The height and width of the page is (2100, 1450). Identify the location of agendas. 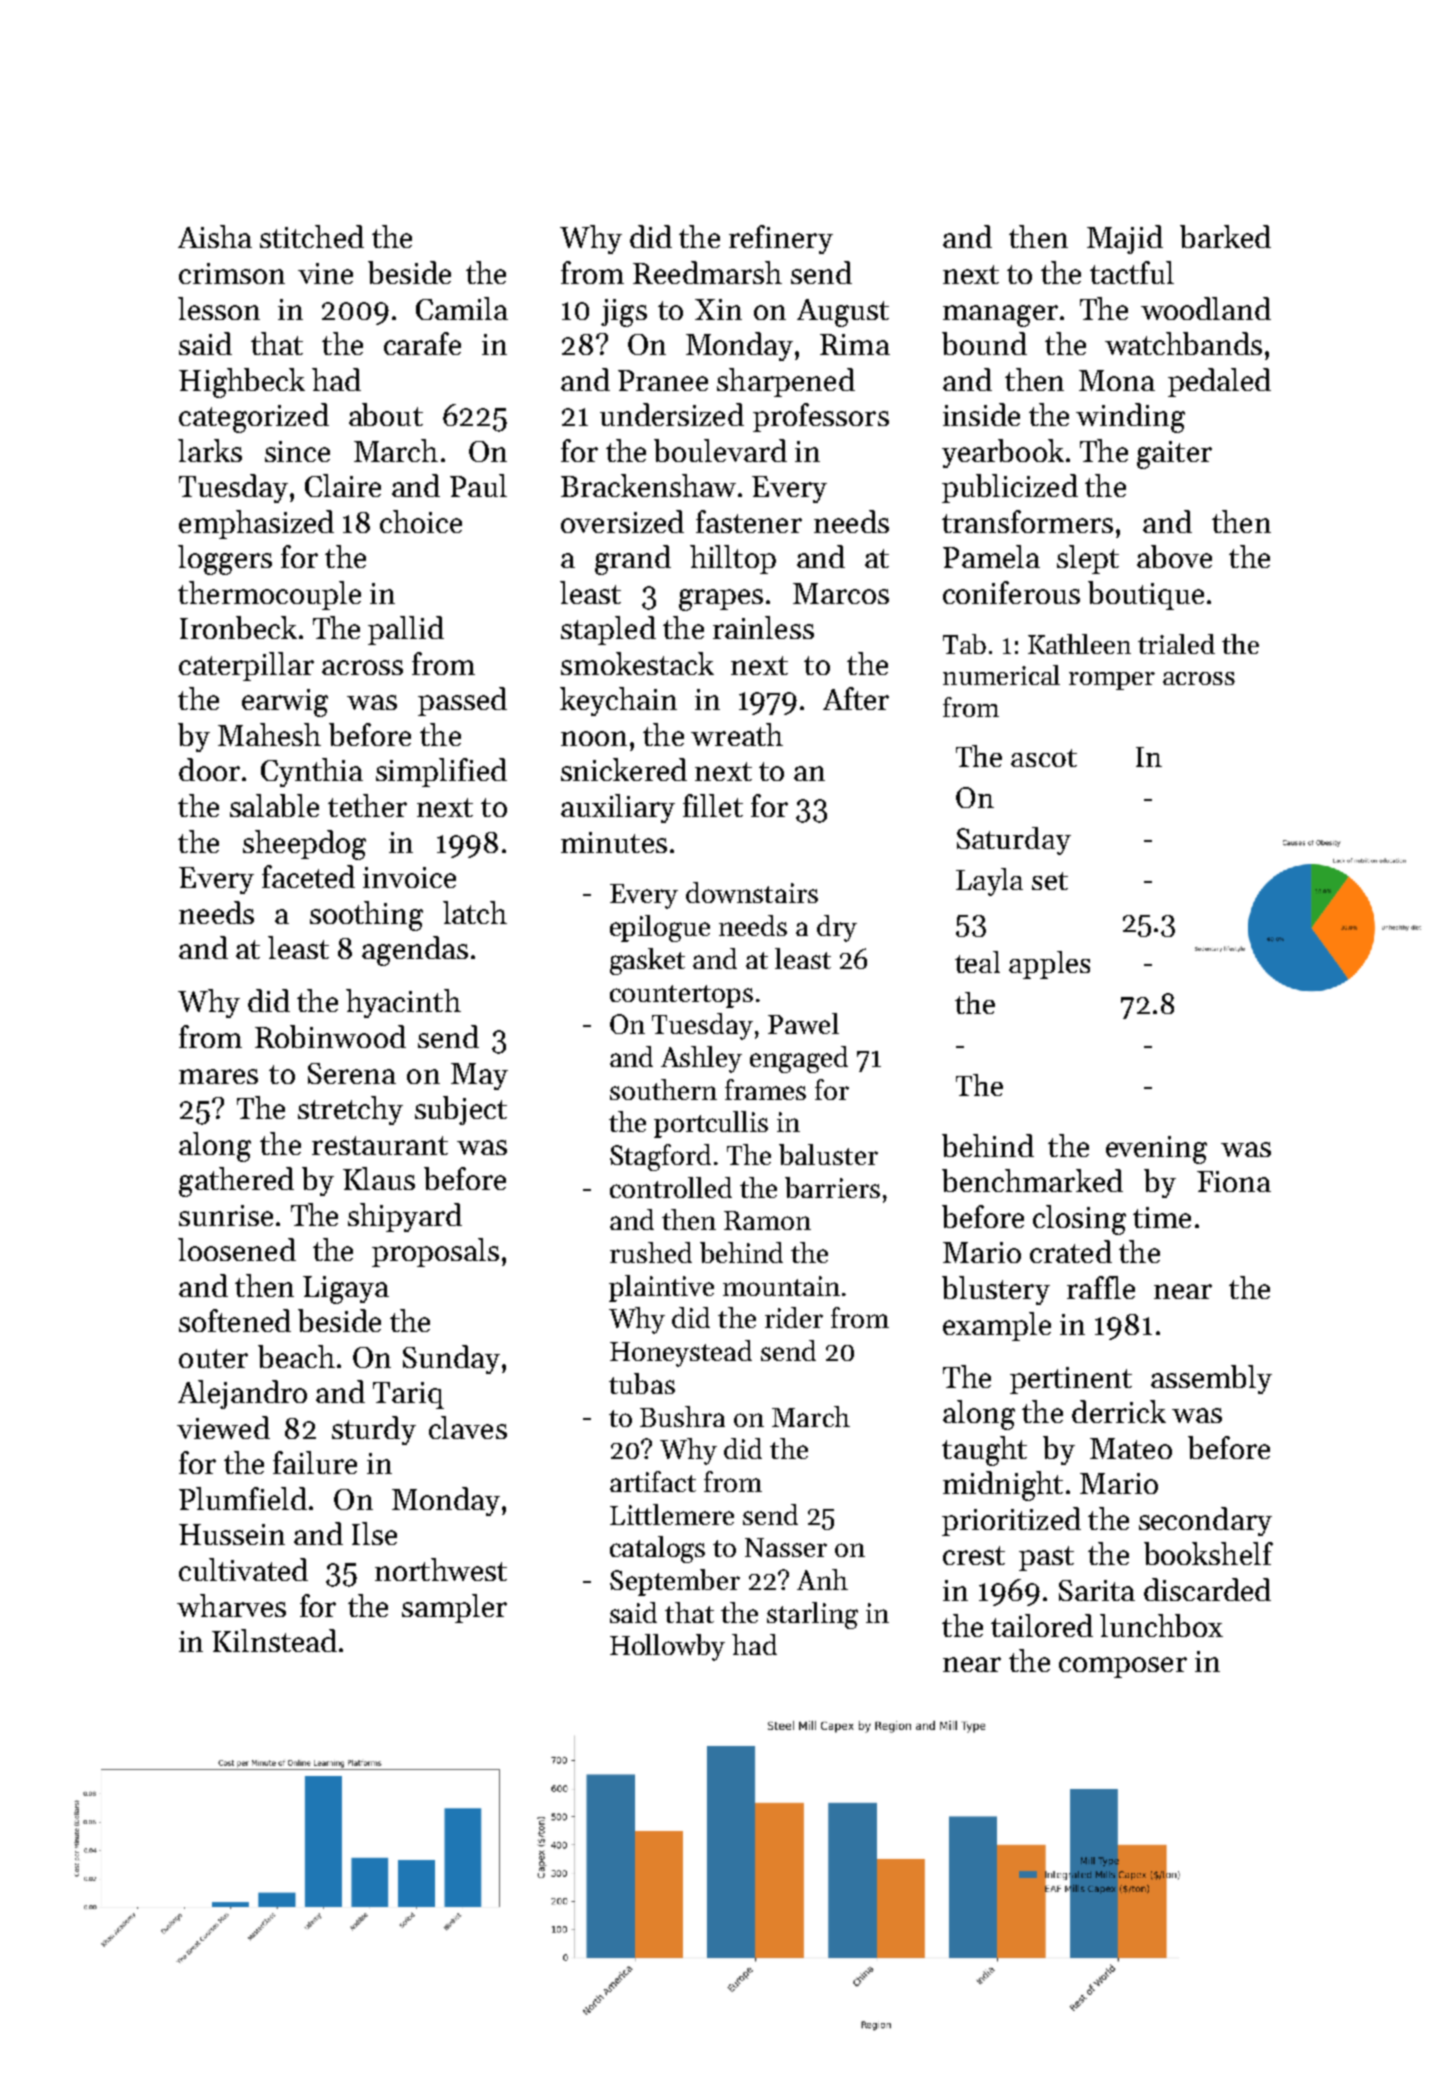
(415, 951).
